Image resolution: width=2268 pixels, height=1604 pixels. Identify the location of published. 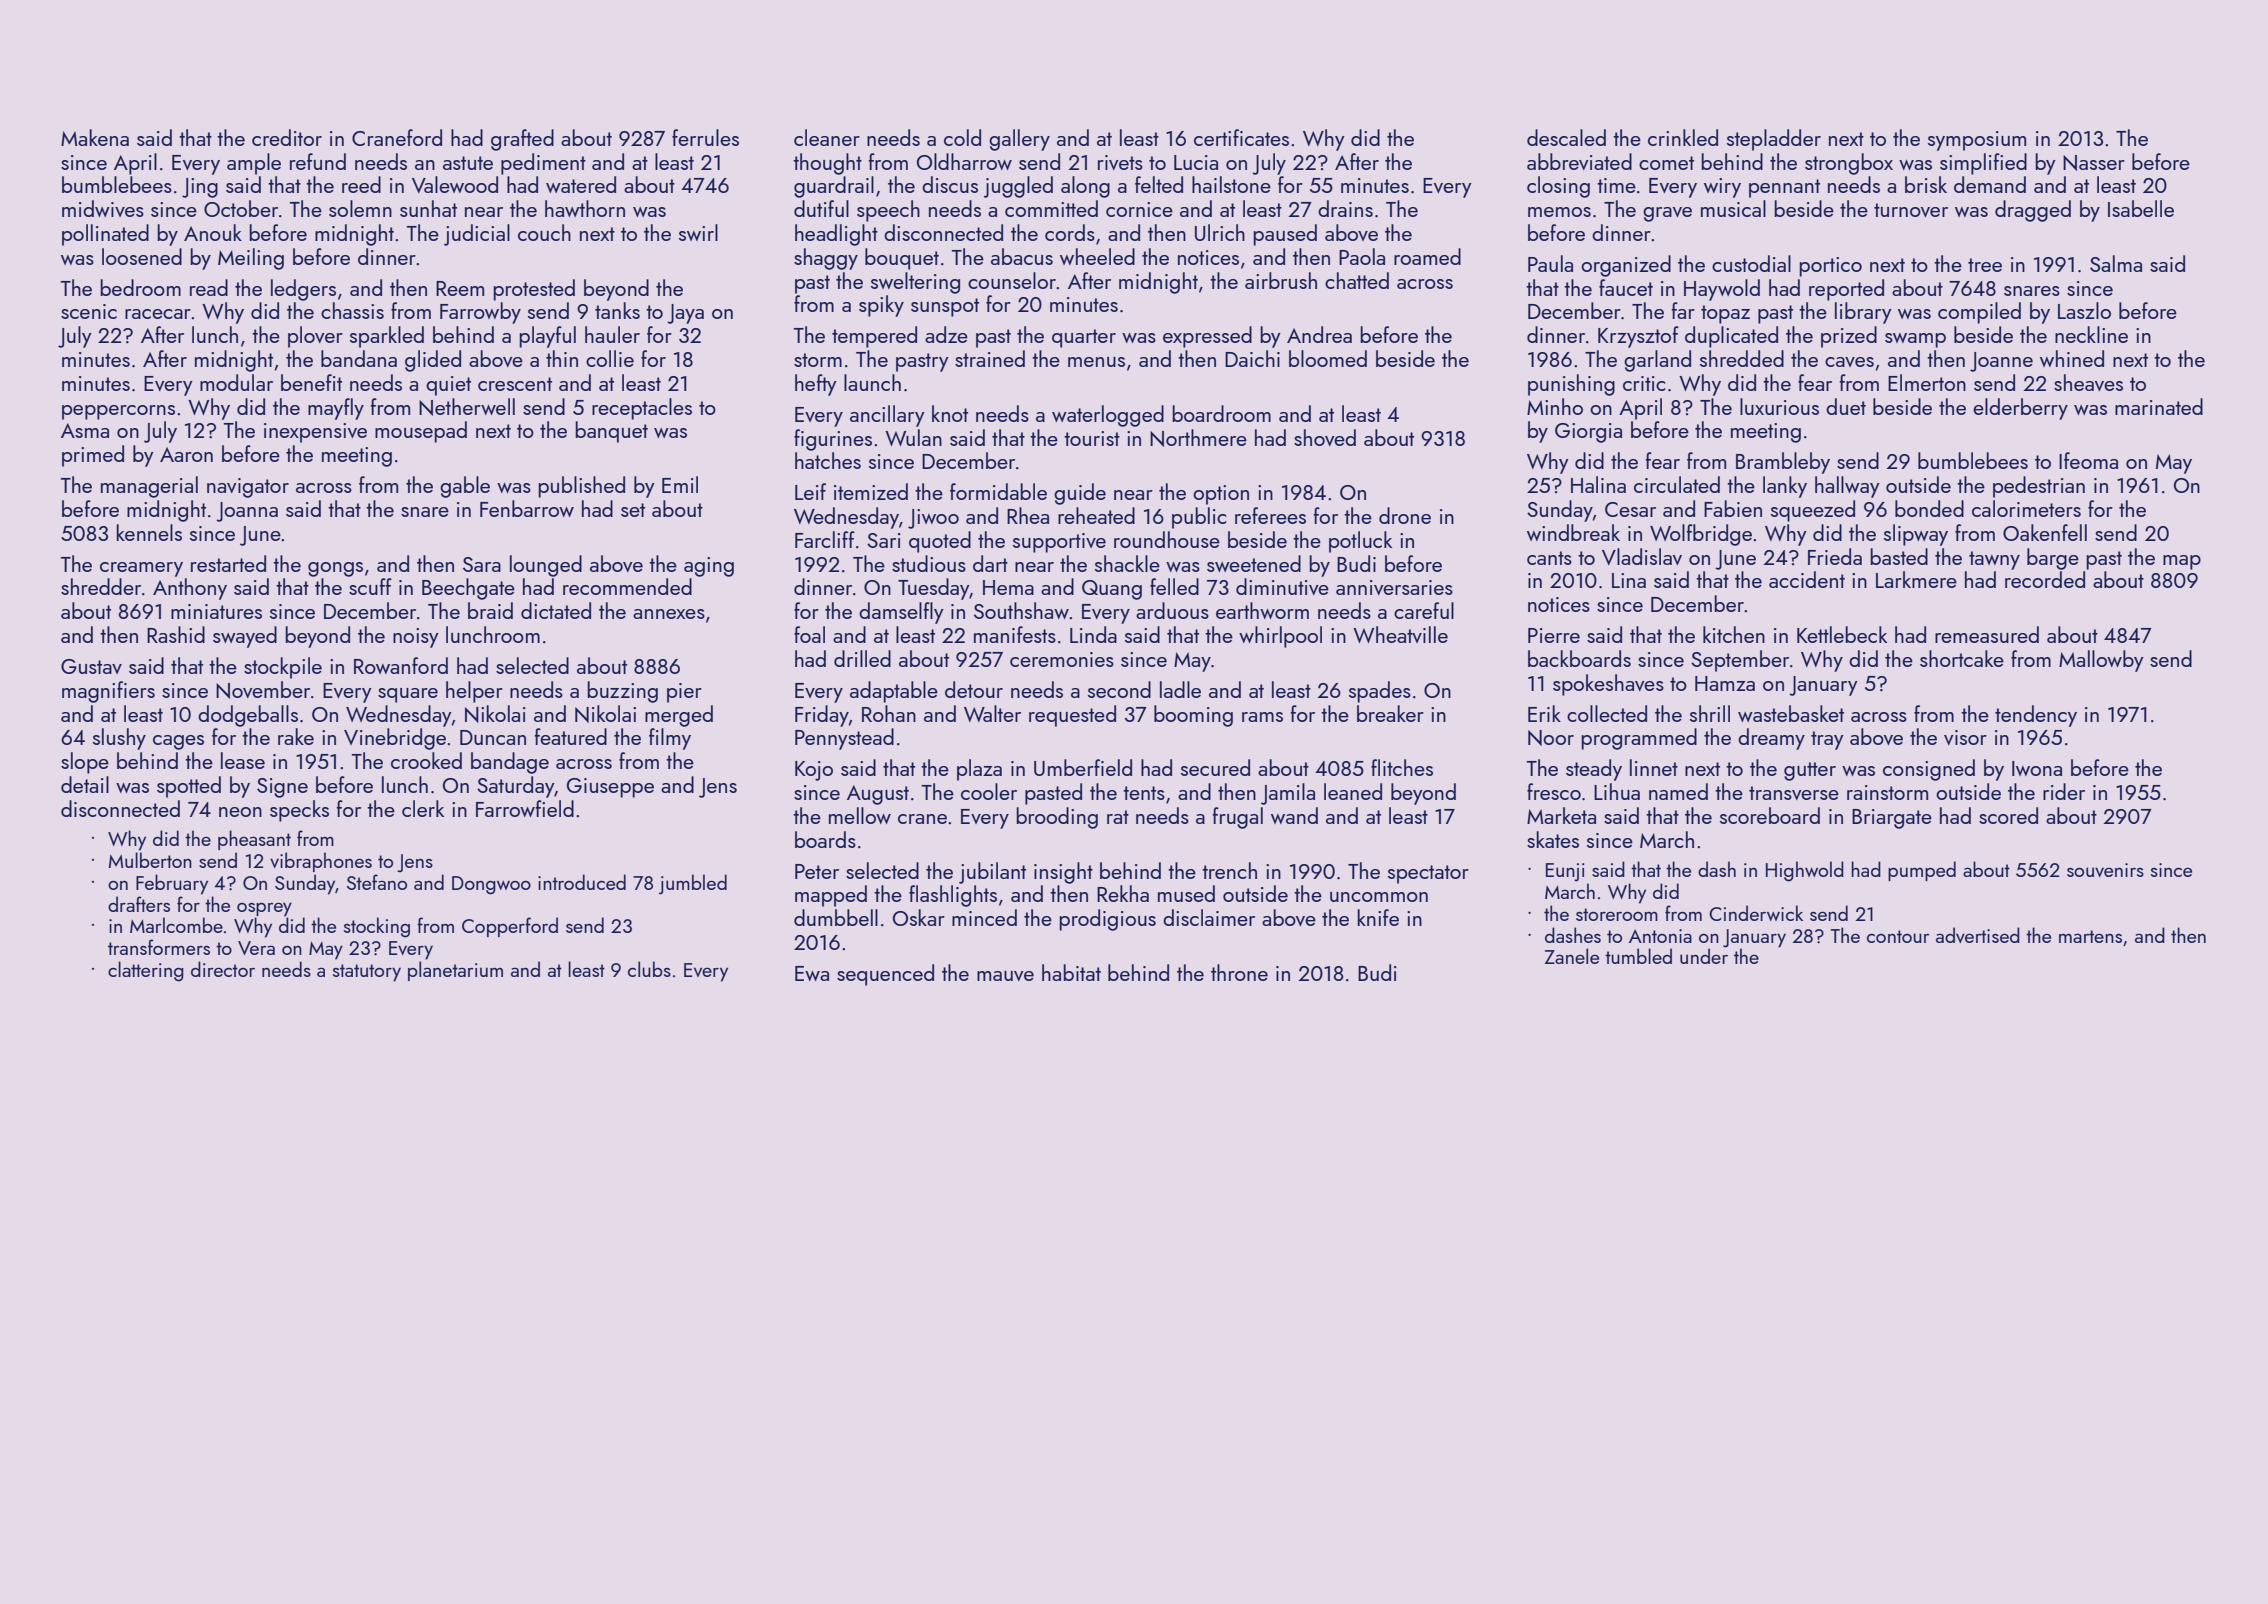
(581, 487).
